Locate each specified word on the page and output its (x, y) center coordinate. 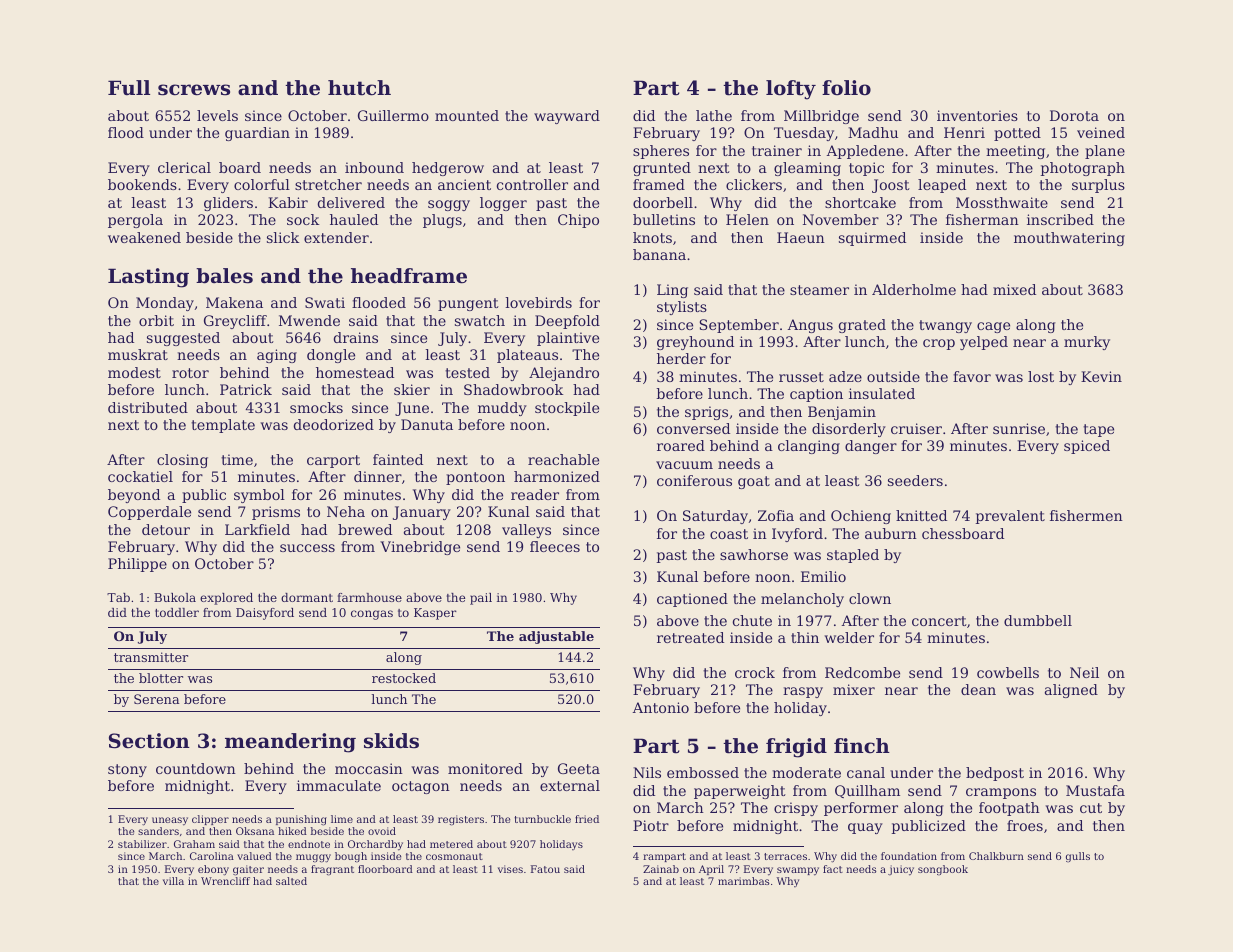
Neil (1084, 672)
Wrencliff (225, 881)
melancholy (802, 600)
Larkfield (257, 529)
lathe (714, 115)
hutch (359, 88)
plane (1105, 152)
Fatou (545, 869)
